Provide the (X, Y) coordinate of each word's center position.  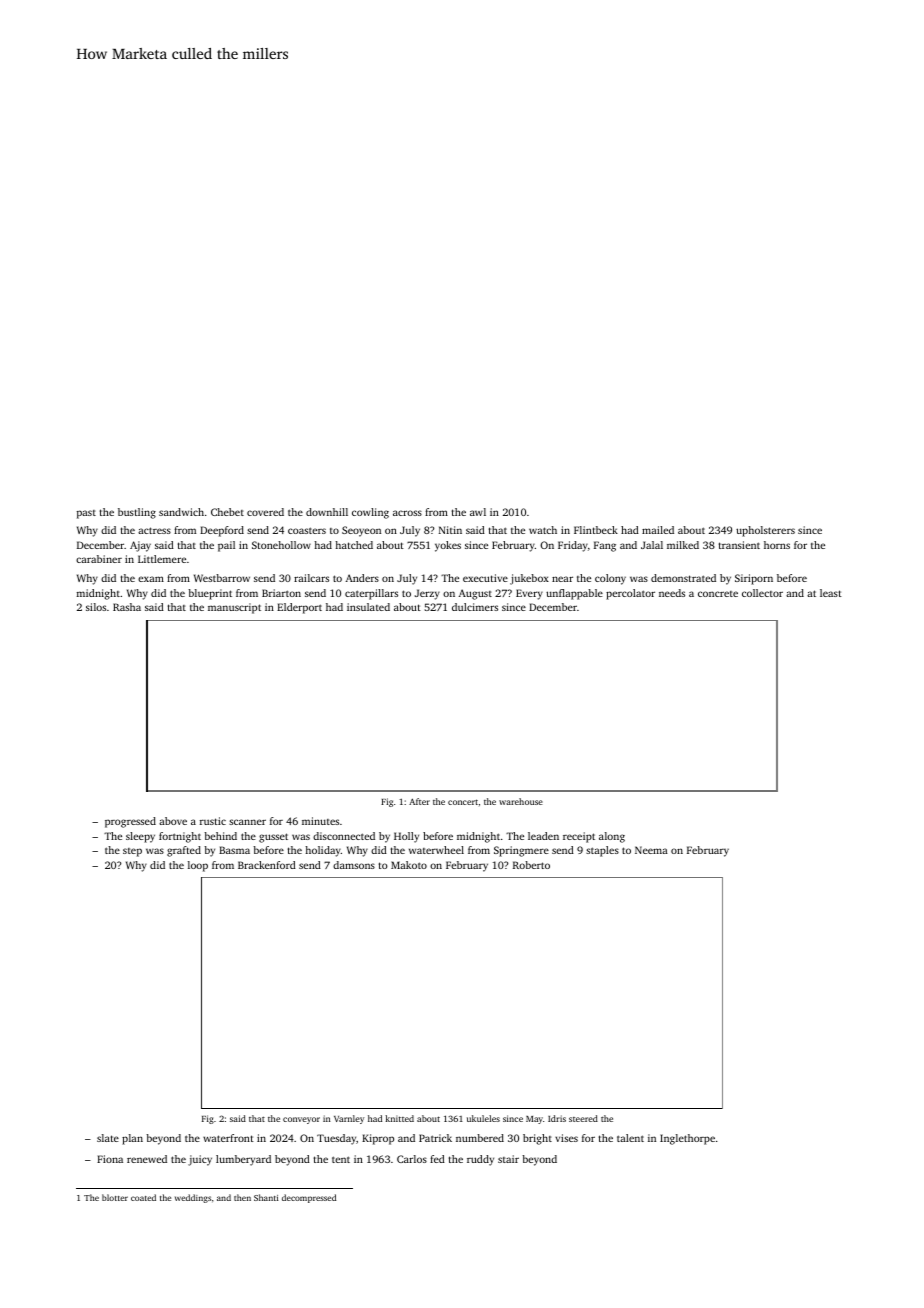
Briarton (281, 593)
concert (463, 802)
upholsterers (765, 531)
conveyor (301, 1120)
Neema (651, 850)
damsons (354, 865)
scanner (247, 822)
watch (543, 530)
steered (583, 1118)
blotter (115, 1197)
